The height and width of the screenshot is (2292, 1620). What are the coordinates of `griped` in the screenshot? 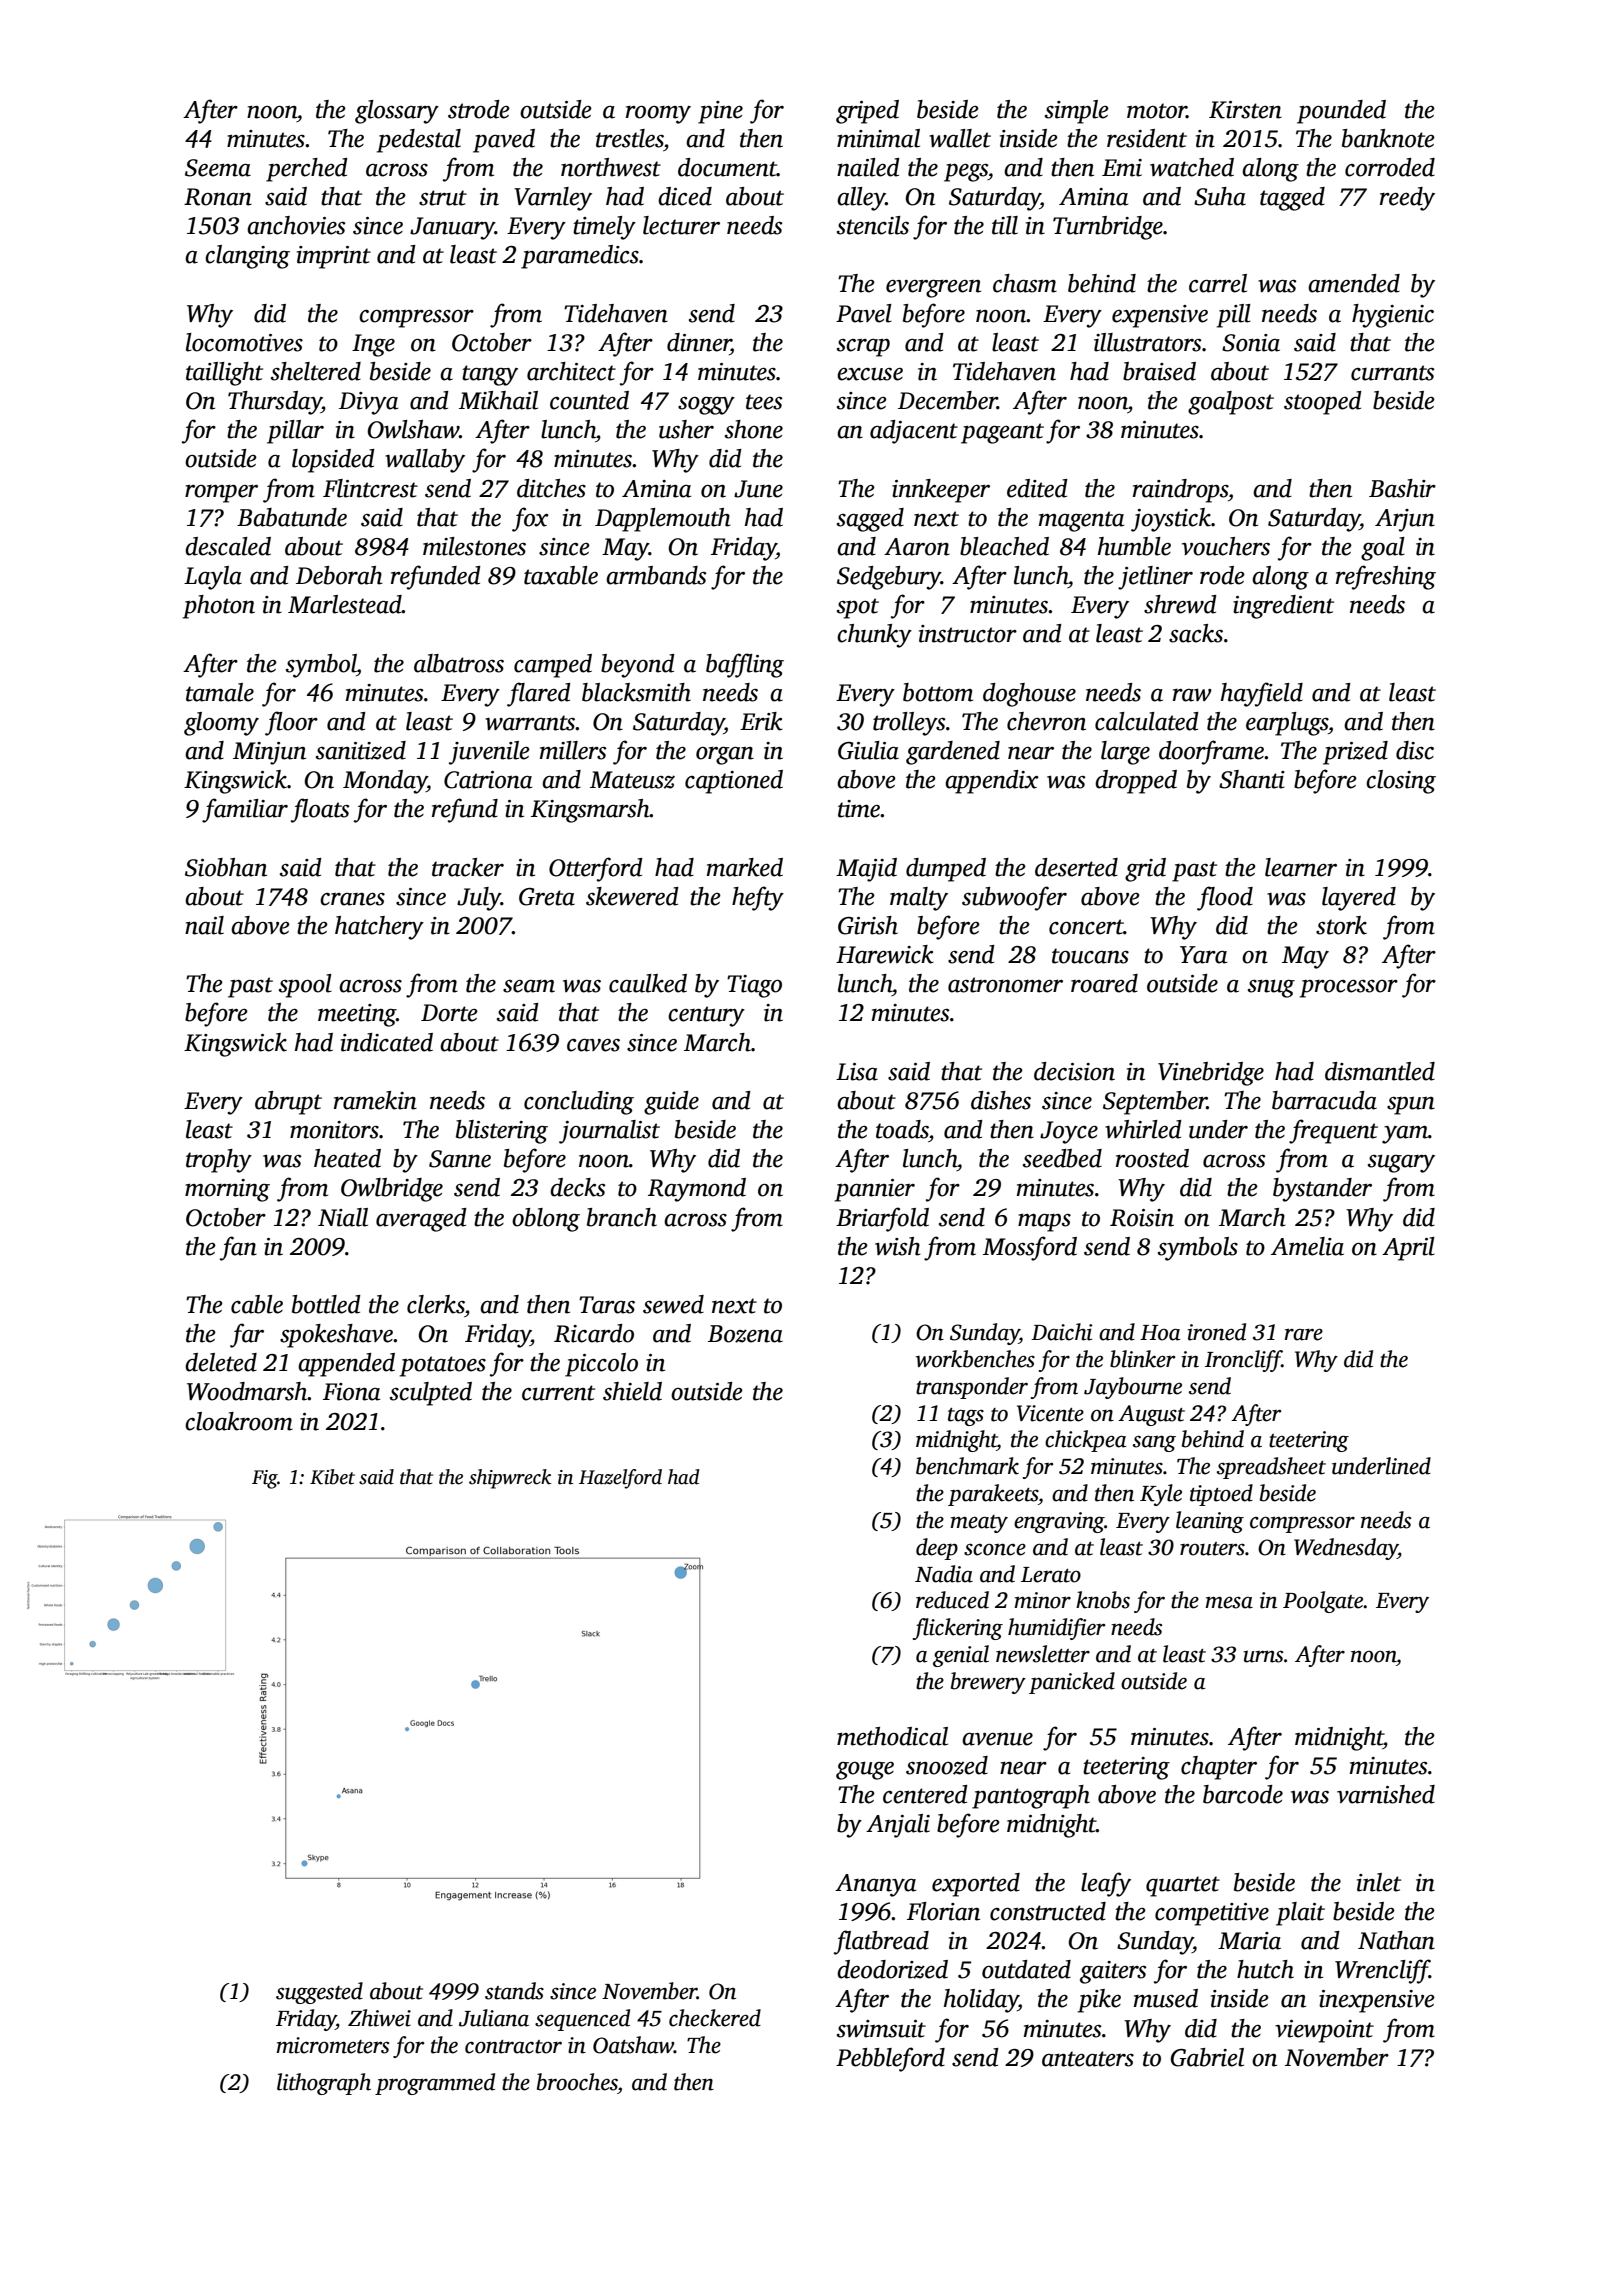 It's located at (867, 112).
